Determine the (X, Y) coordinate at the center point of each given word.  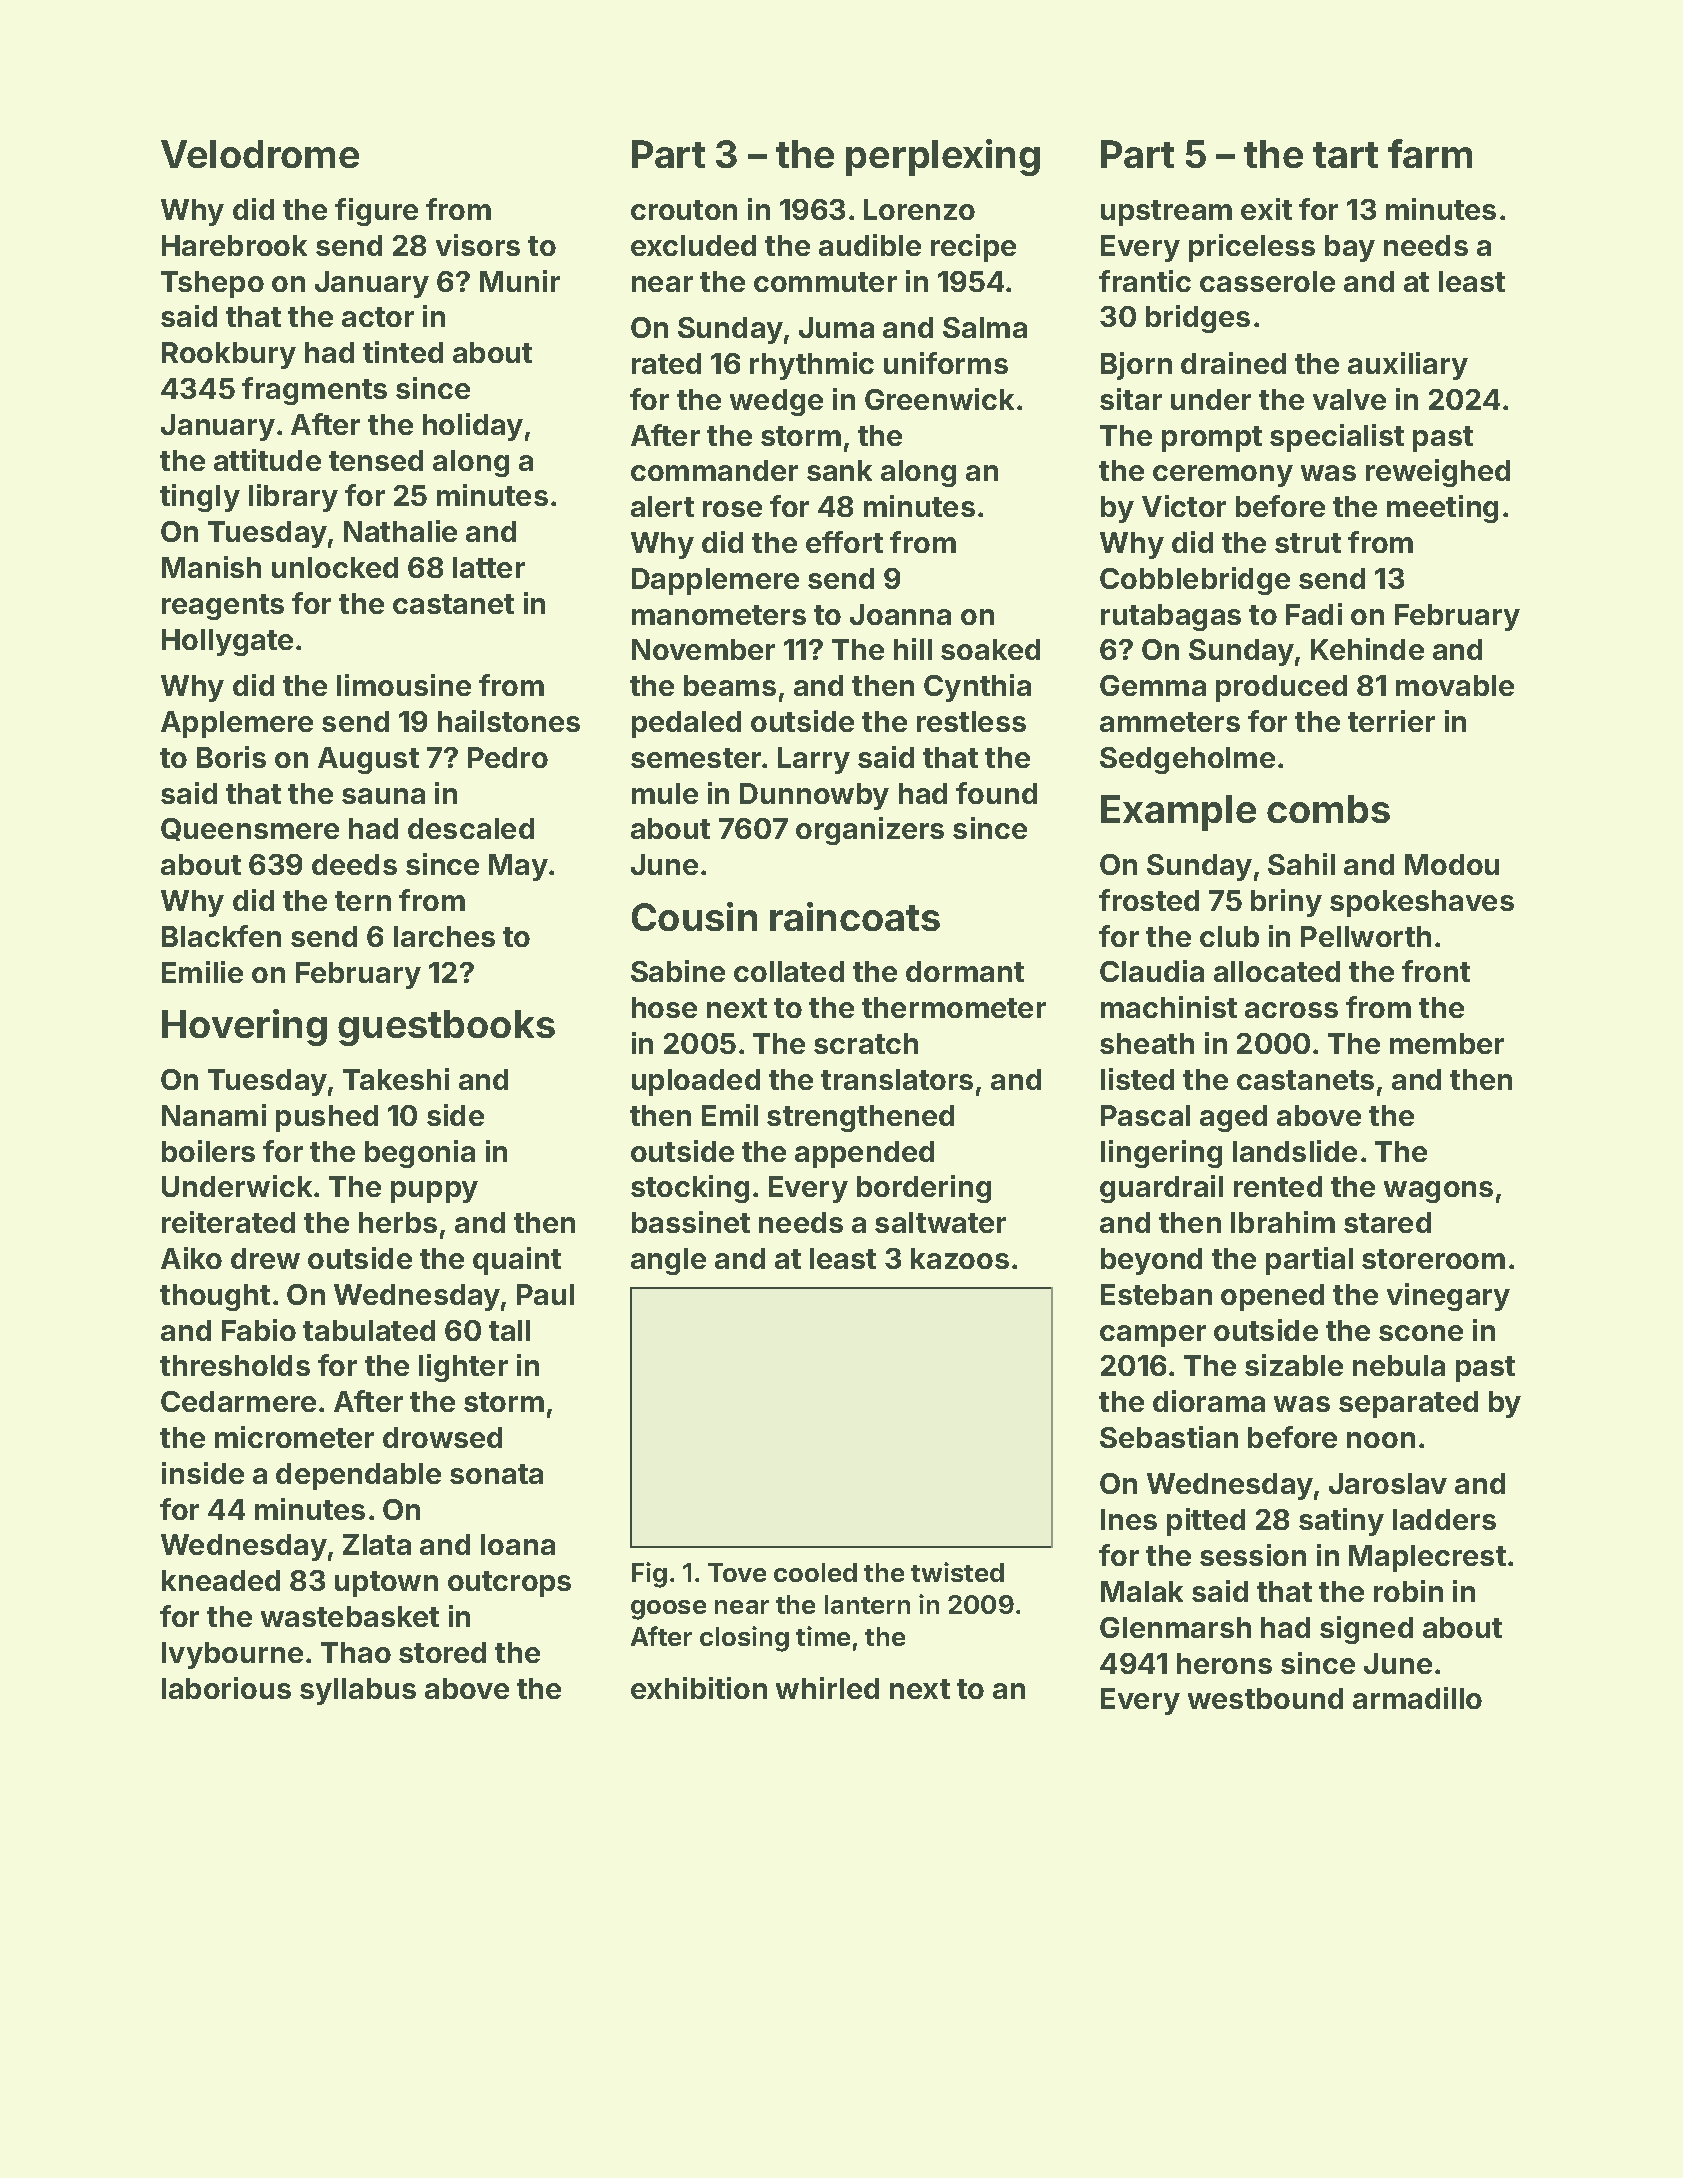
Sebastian (1169, 1437)
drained (1233, 363)
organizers (870, 831)
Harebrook (234, 245)
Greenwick (939, 399)
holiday (473, 427)
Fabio (259, 1330)
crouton (684, 210)
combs (1328, 809)
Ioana (518, 1544)
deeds (354, 864)
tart (1345, 155)
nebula (1399, 1365)
